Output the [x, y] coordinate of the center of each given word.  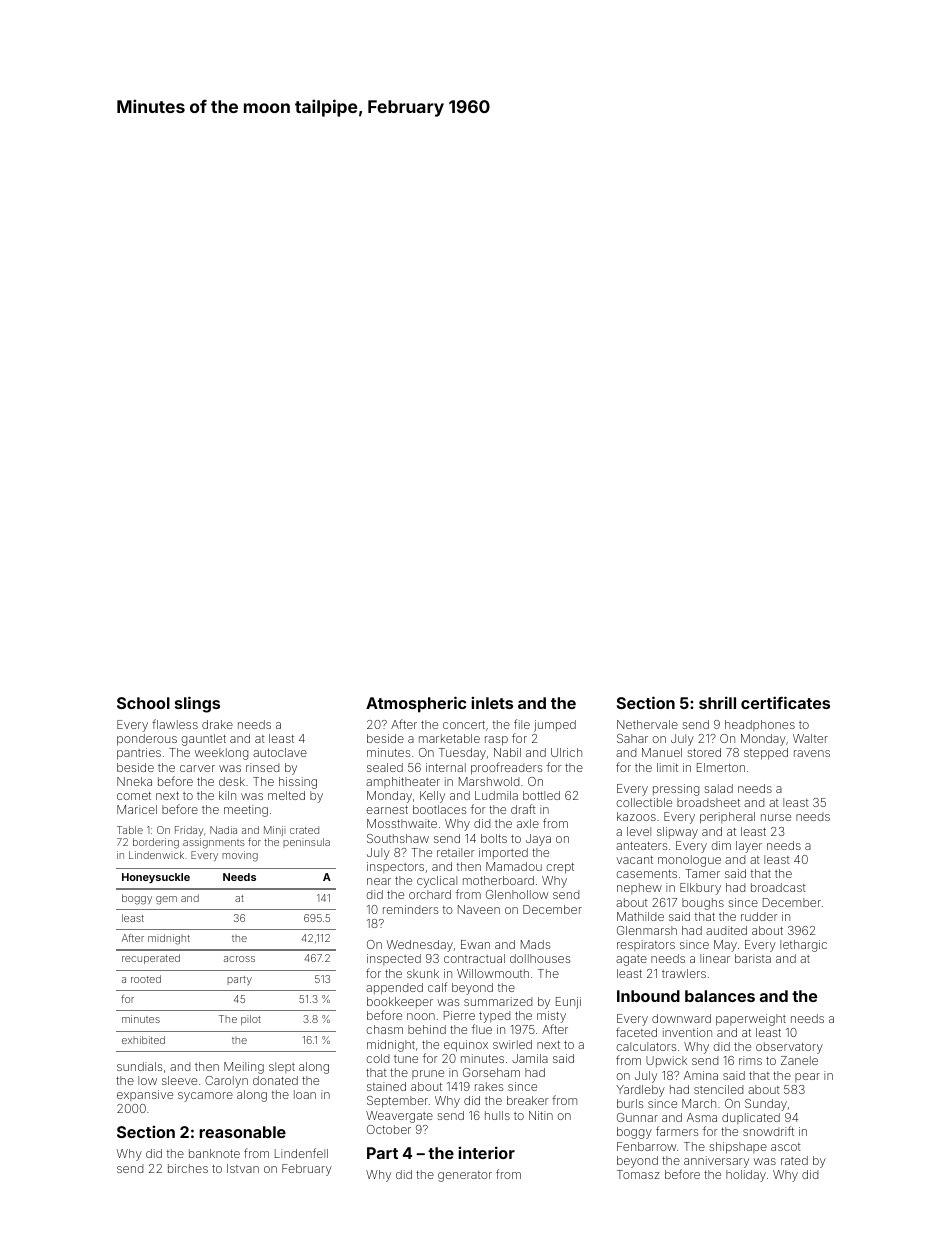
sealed [385, 767]
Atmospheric [416, 704]
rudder [759, 916]
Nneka [134, 781]
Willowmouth [493, 973]
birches [188, 1168]
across [239, 959]
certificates [785, 702]
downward [681, 1018]
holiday [746, 1176]
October [389, 1129]
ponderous [147, 740]
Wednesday [420, 946]
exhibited [143, 1040]
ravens [812, 753]
